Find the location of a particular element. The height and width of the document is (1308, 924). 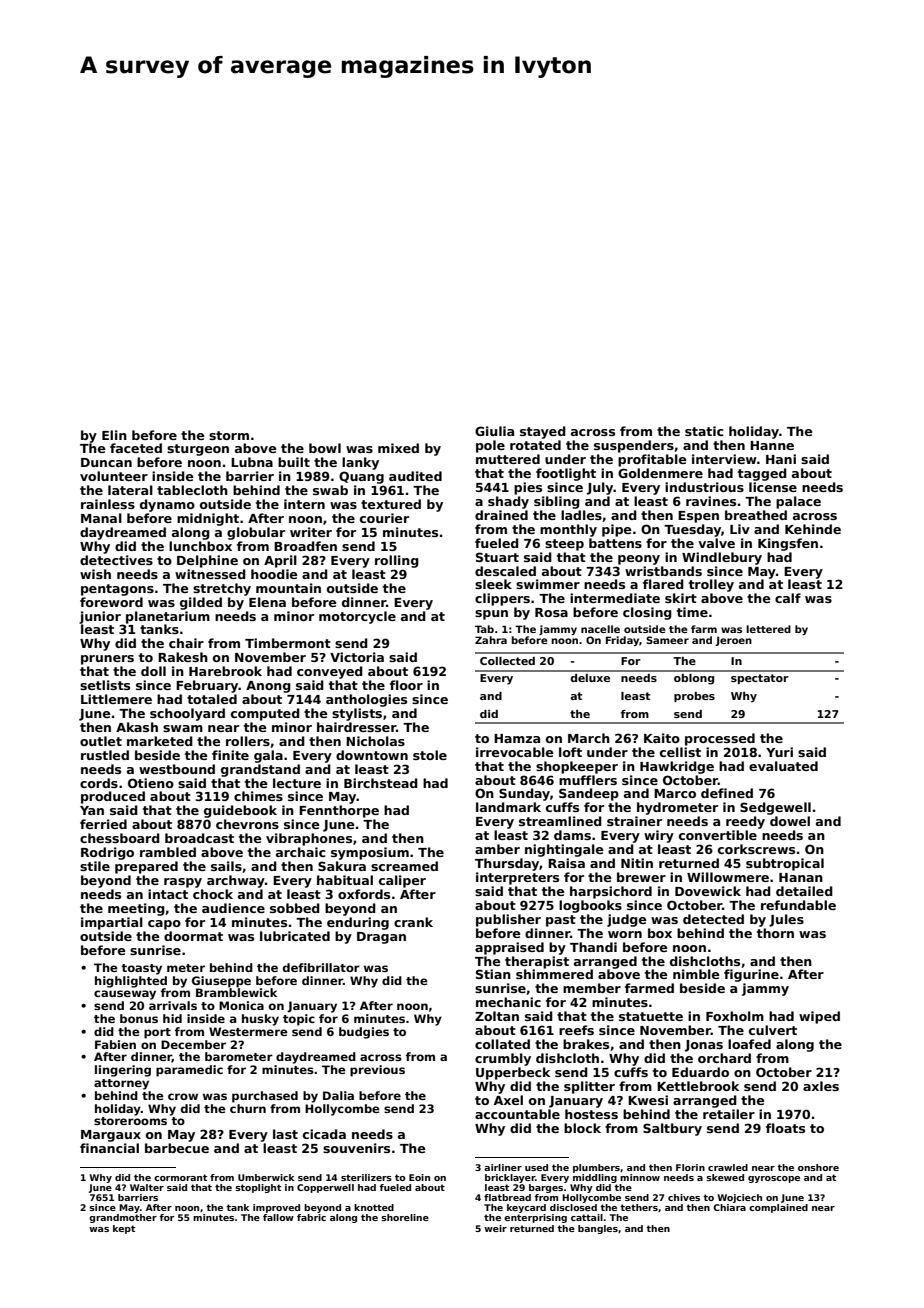

evaluated is located at coordinates (783, 766).
